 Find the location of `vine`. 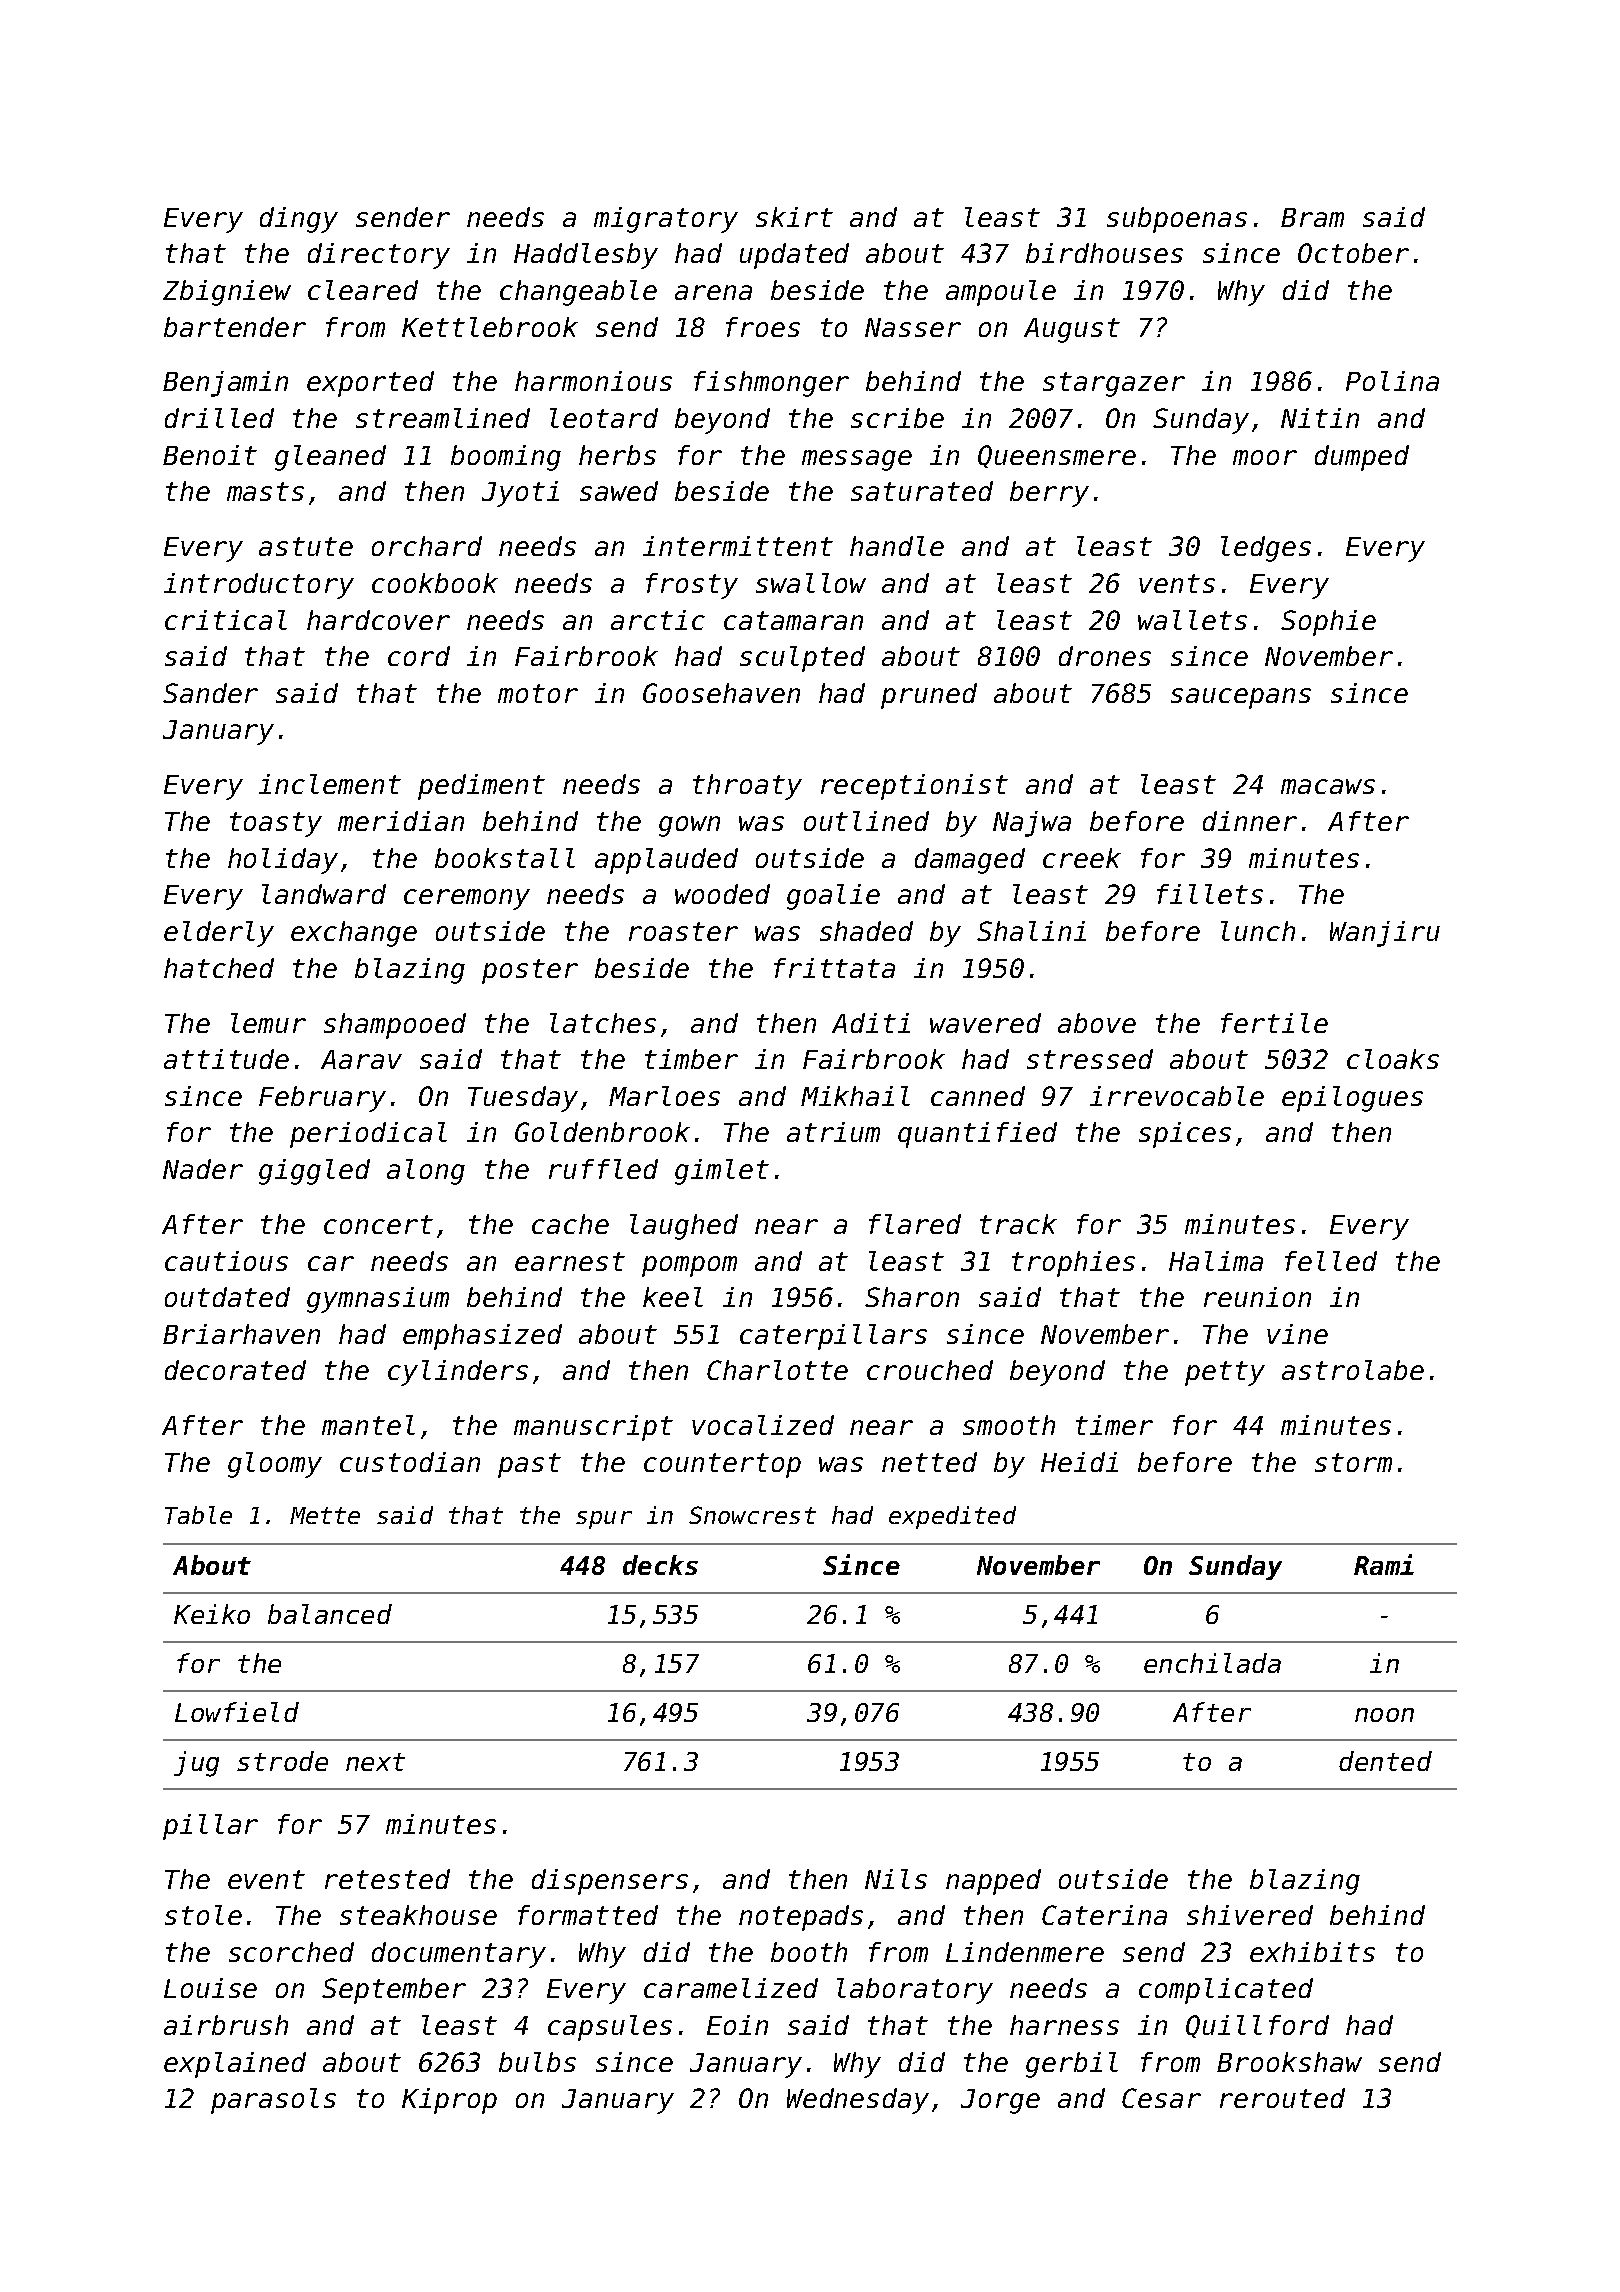

vine is located at coordinates (1297, 1334).
